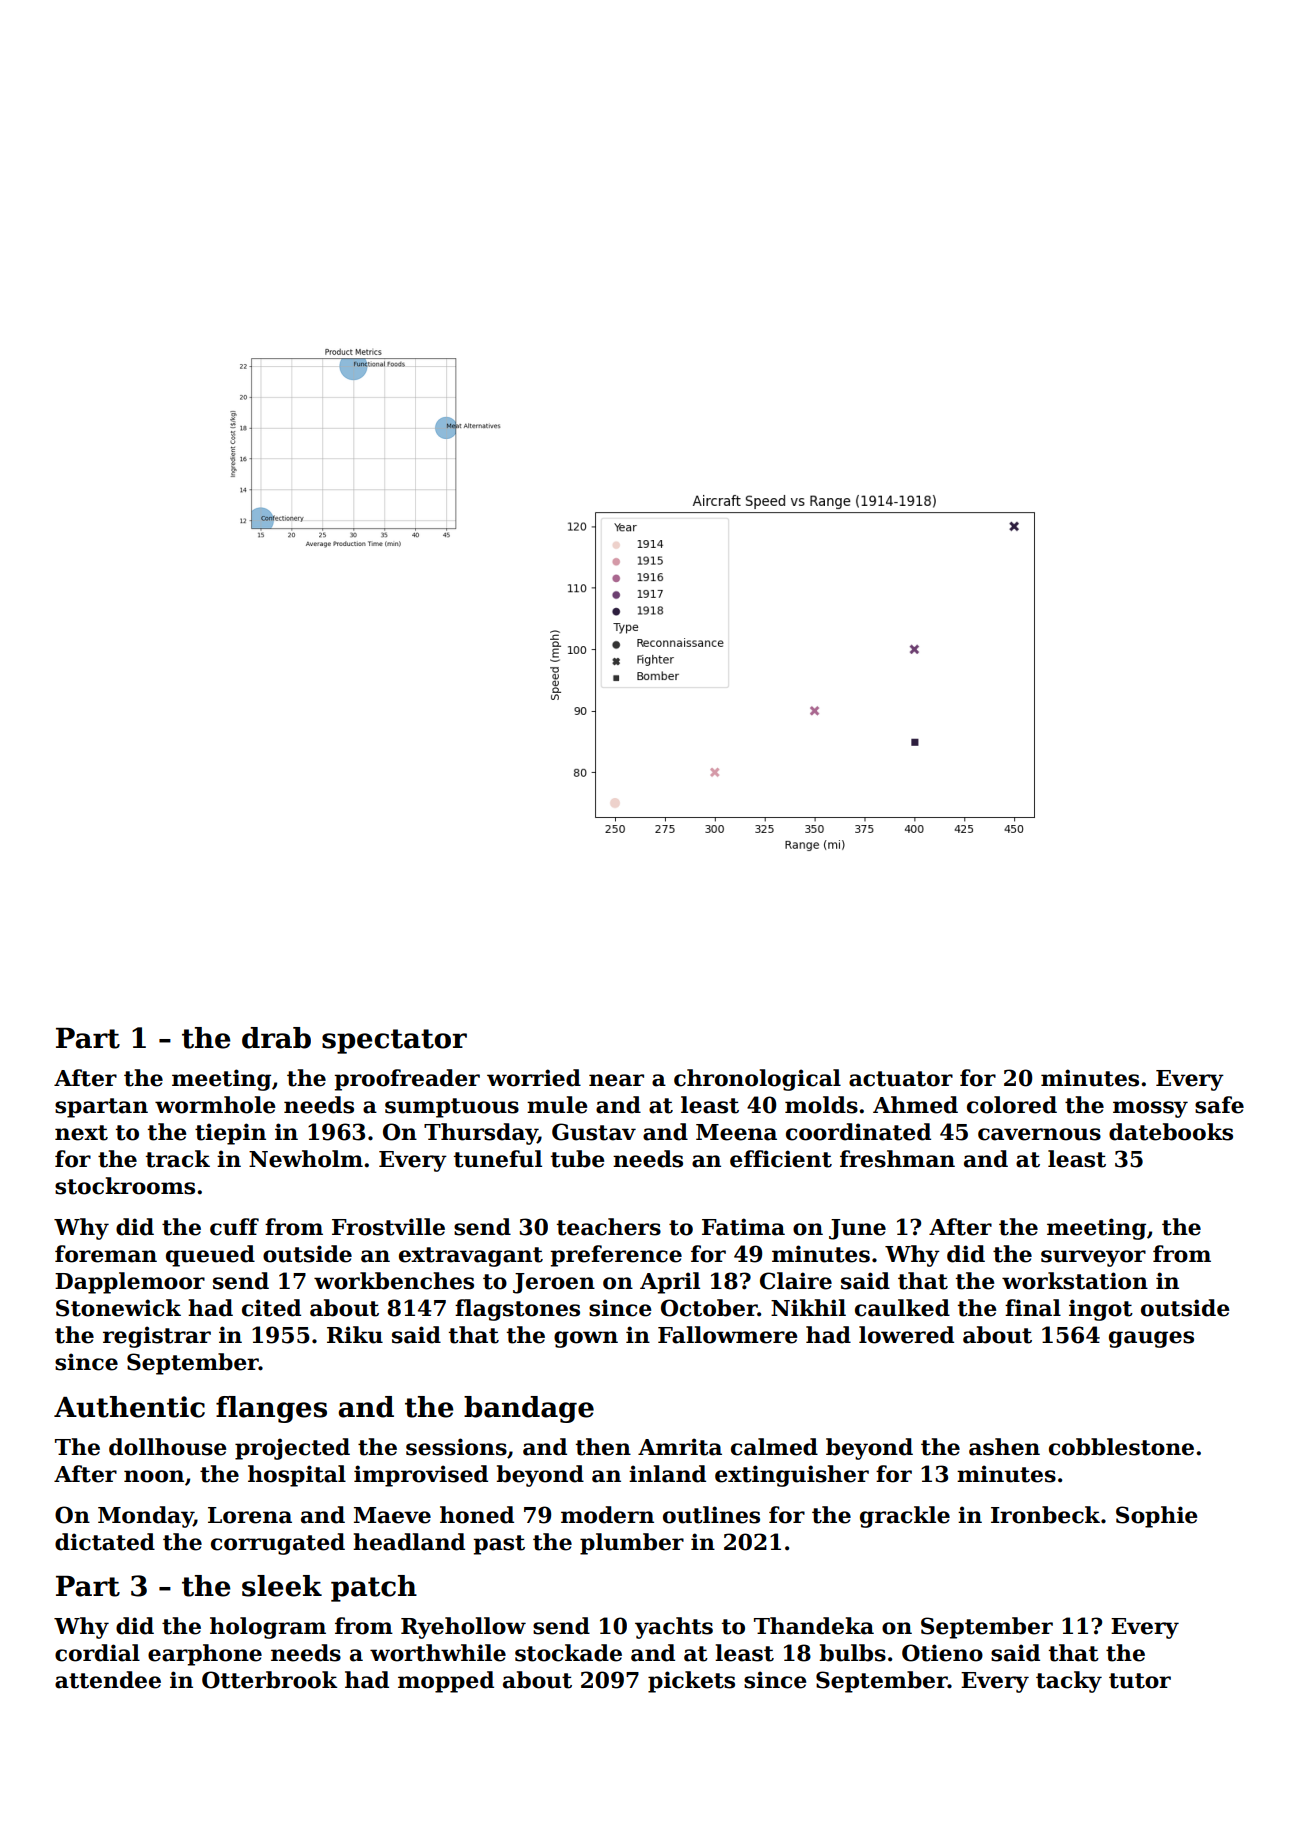 The image size is (1300, 1838). Describe the element at coordinates (529, 1409) in the screenshot. I see `bandage` at that location.
